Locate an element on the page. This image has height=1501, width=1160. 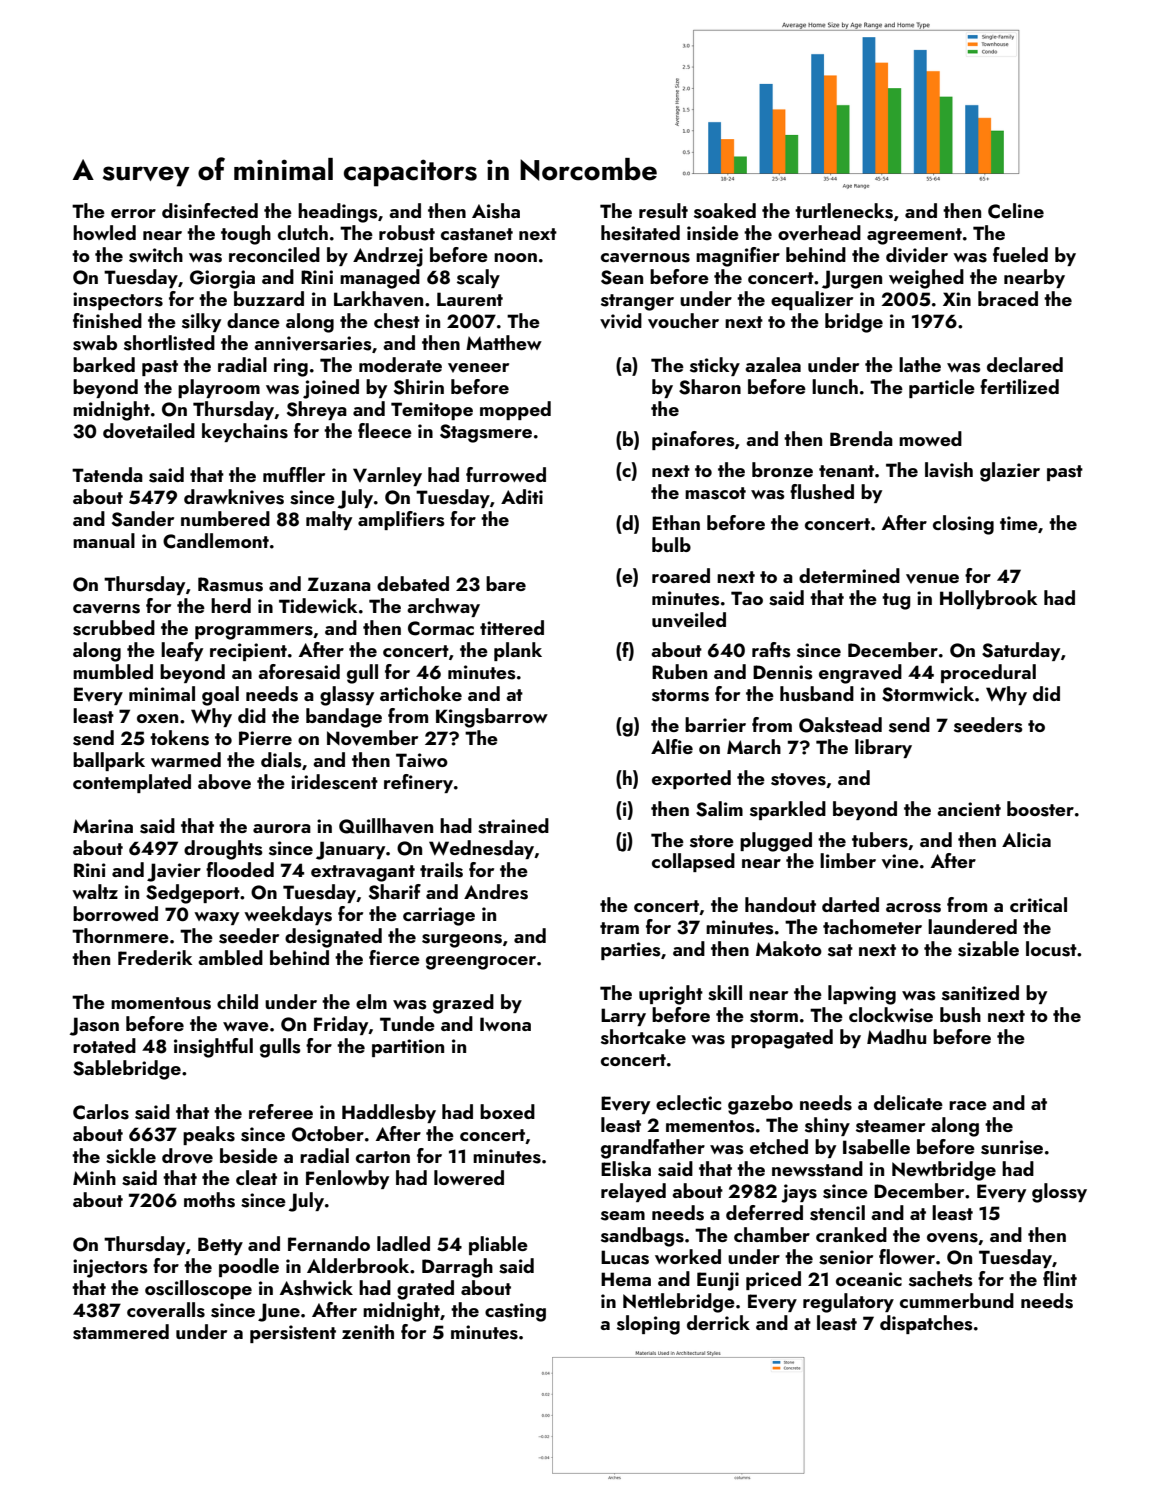
persistent is located at coordinates (293, 1334).
